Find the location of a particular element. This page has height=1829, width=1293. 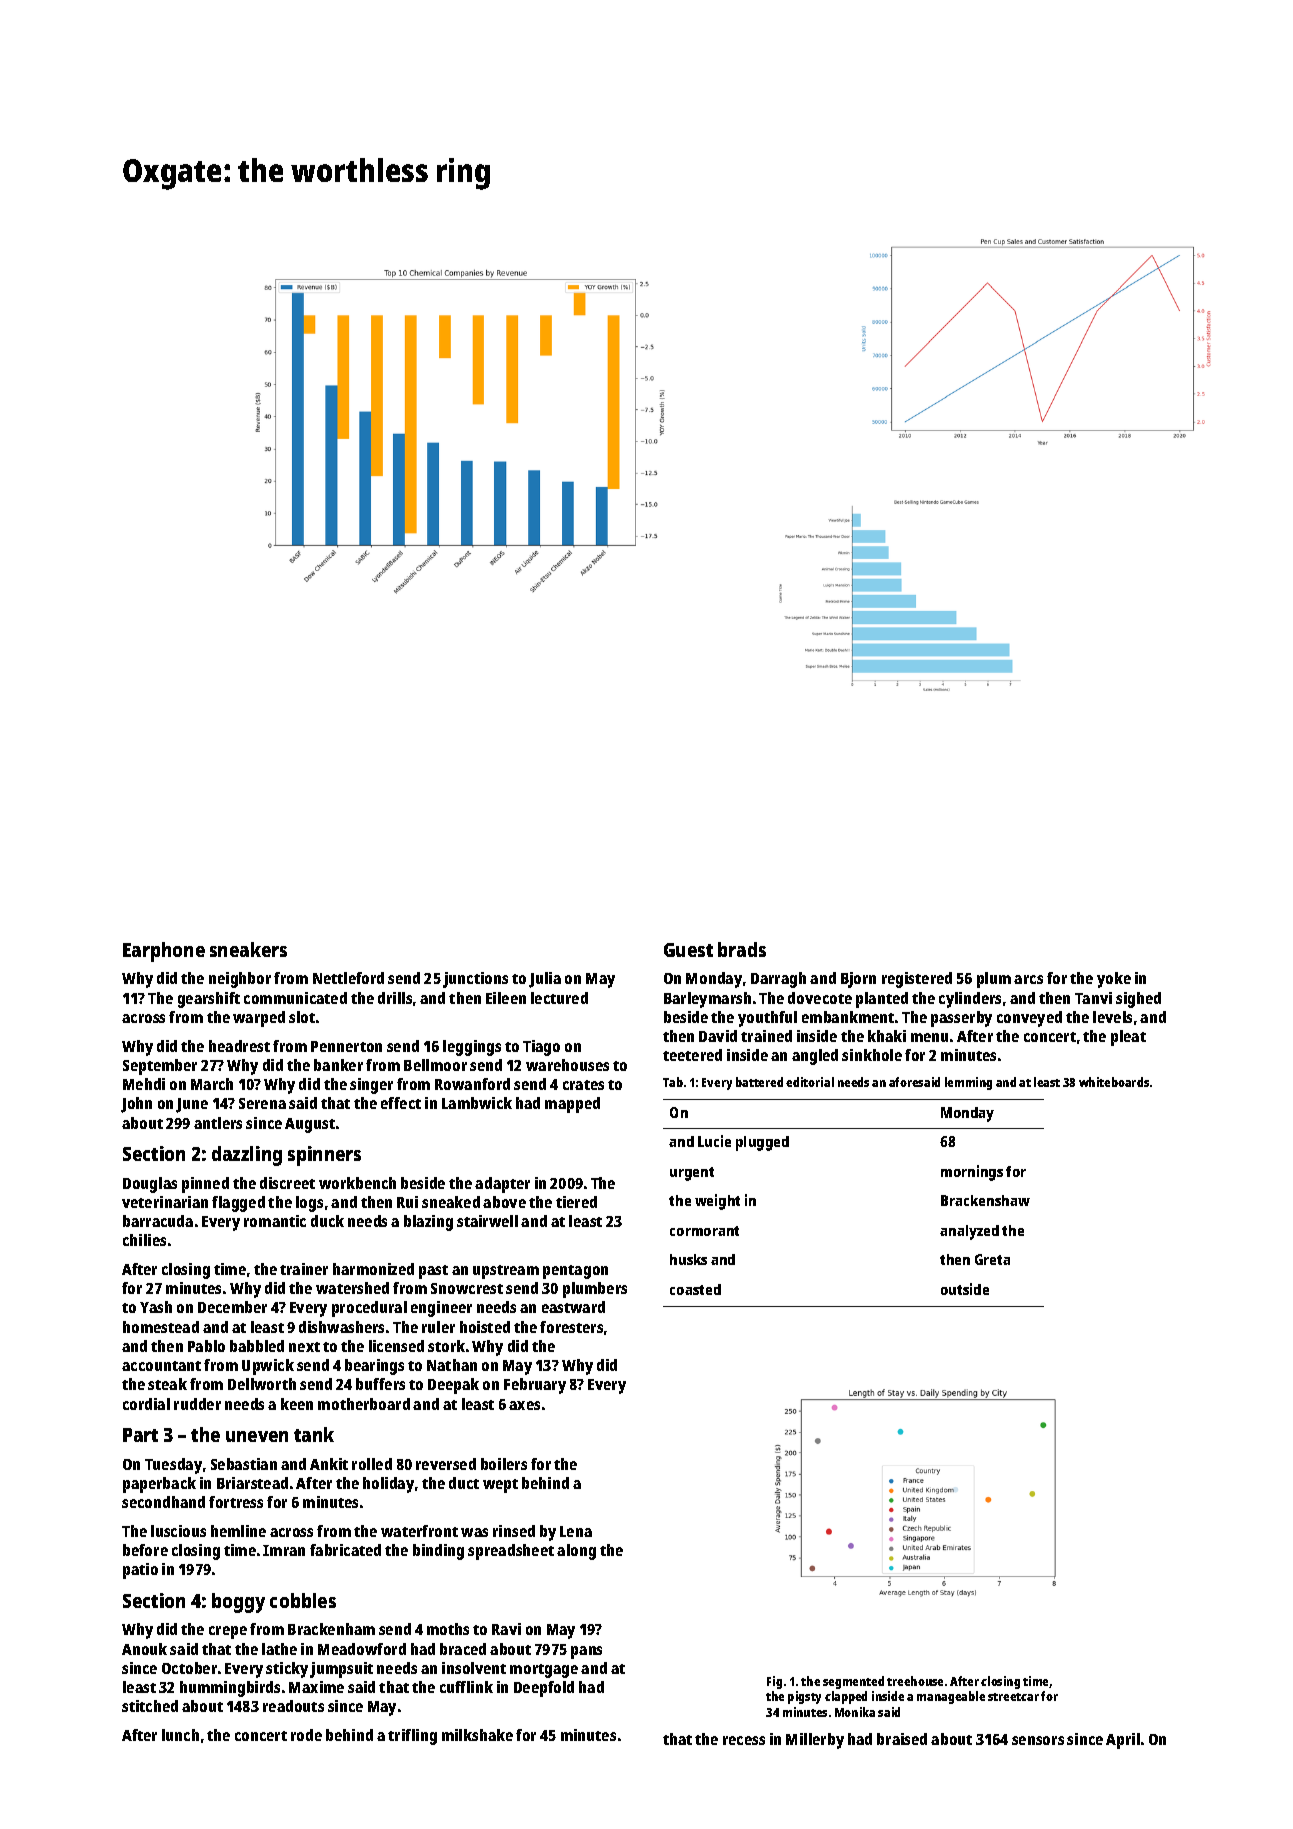

yoke is located at coordinates (1114, 980).
